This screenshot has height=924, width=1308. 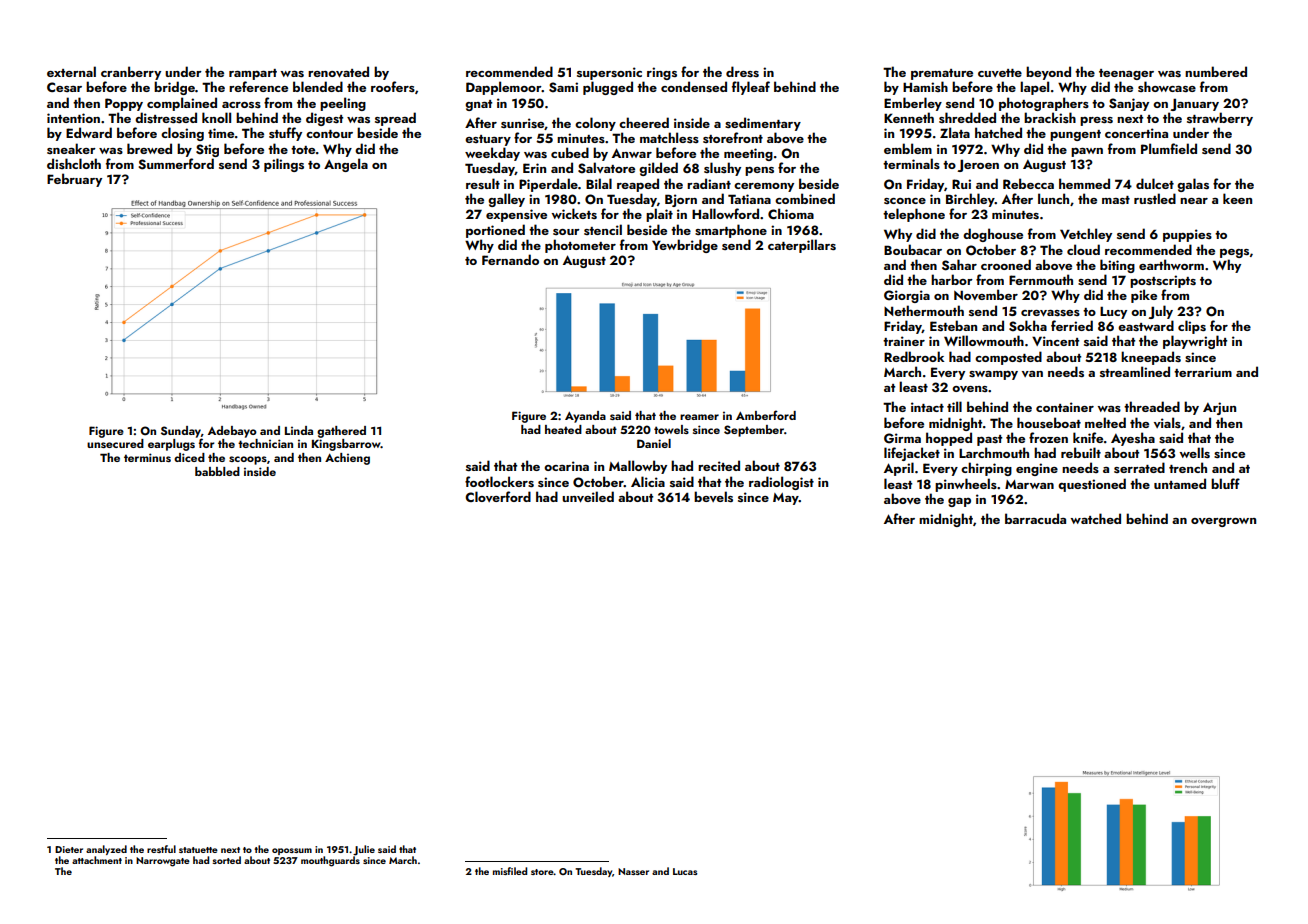 I want to click on pilings, so click(x=284, y=165).
